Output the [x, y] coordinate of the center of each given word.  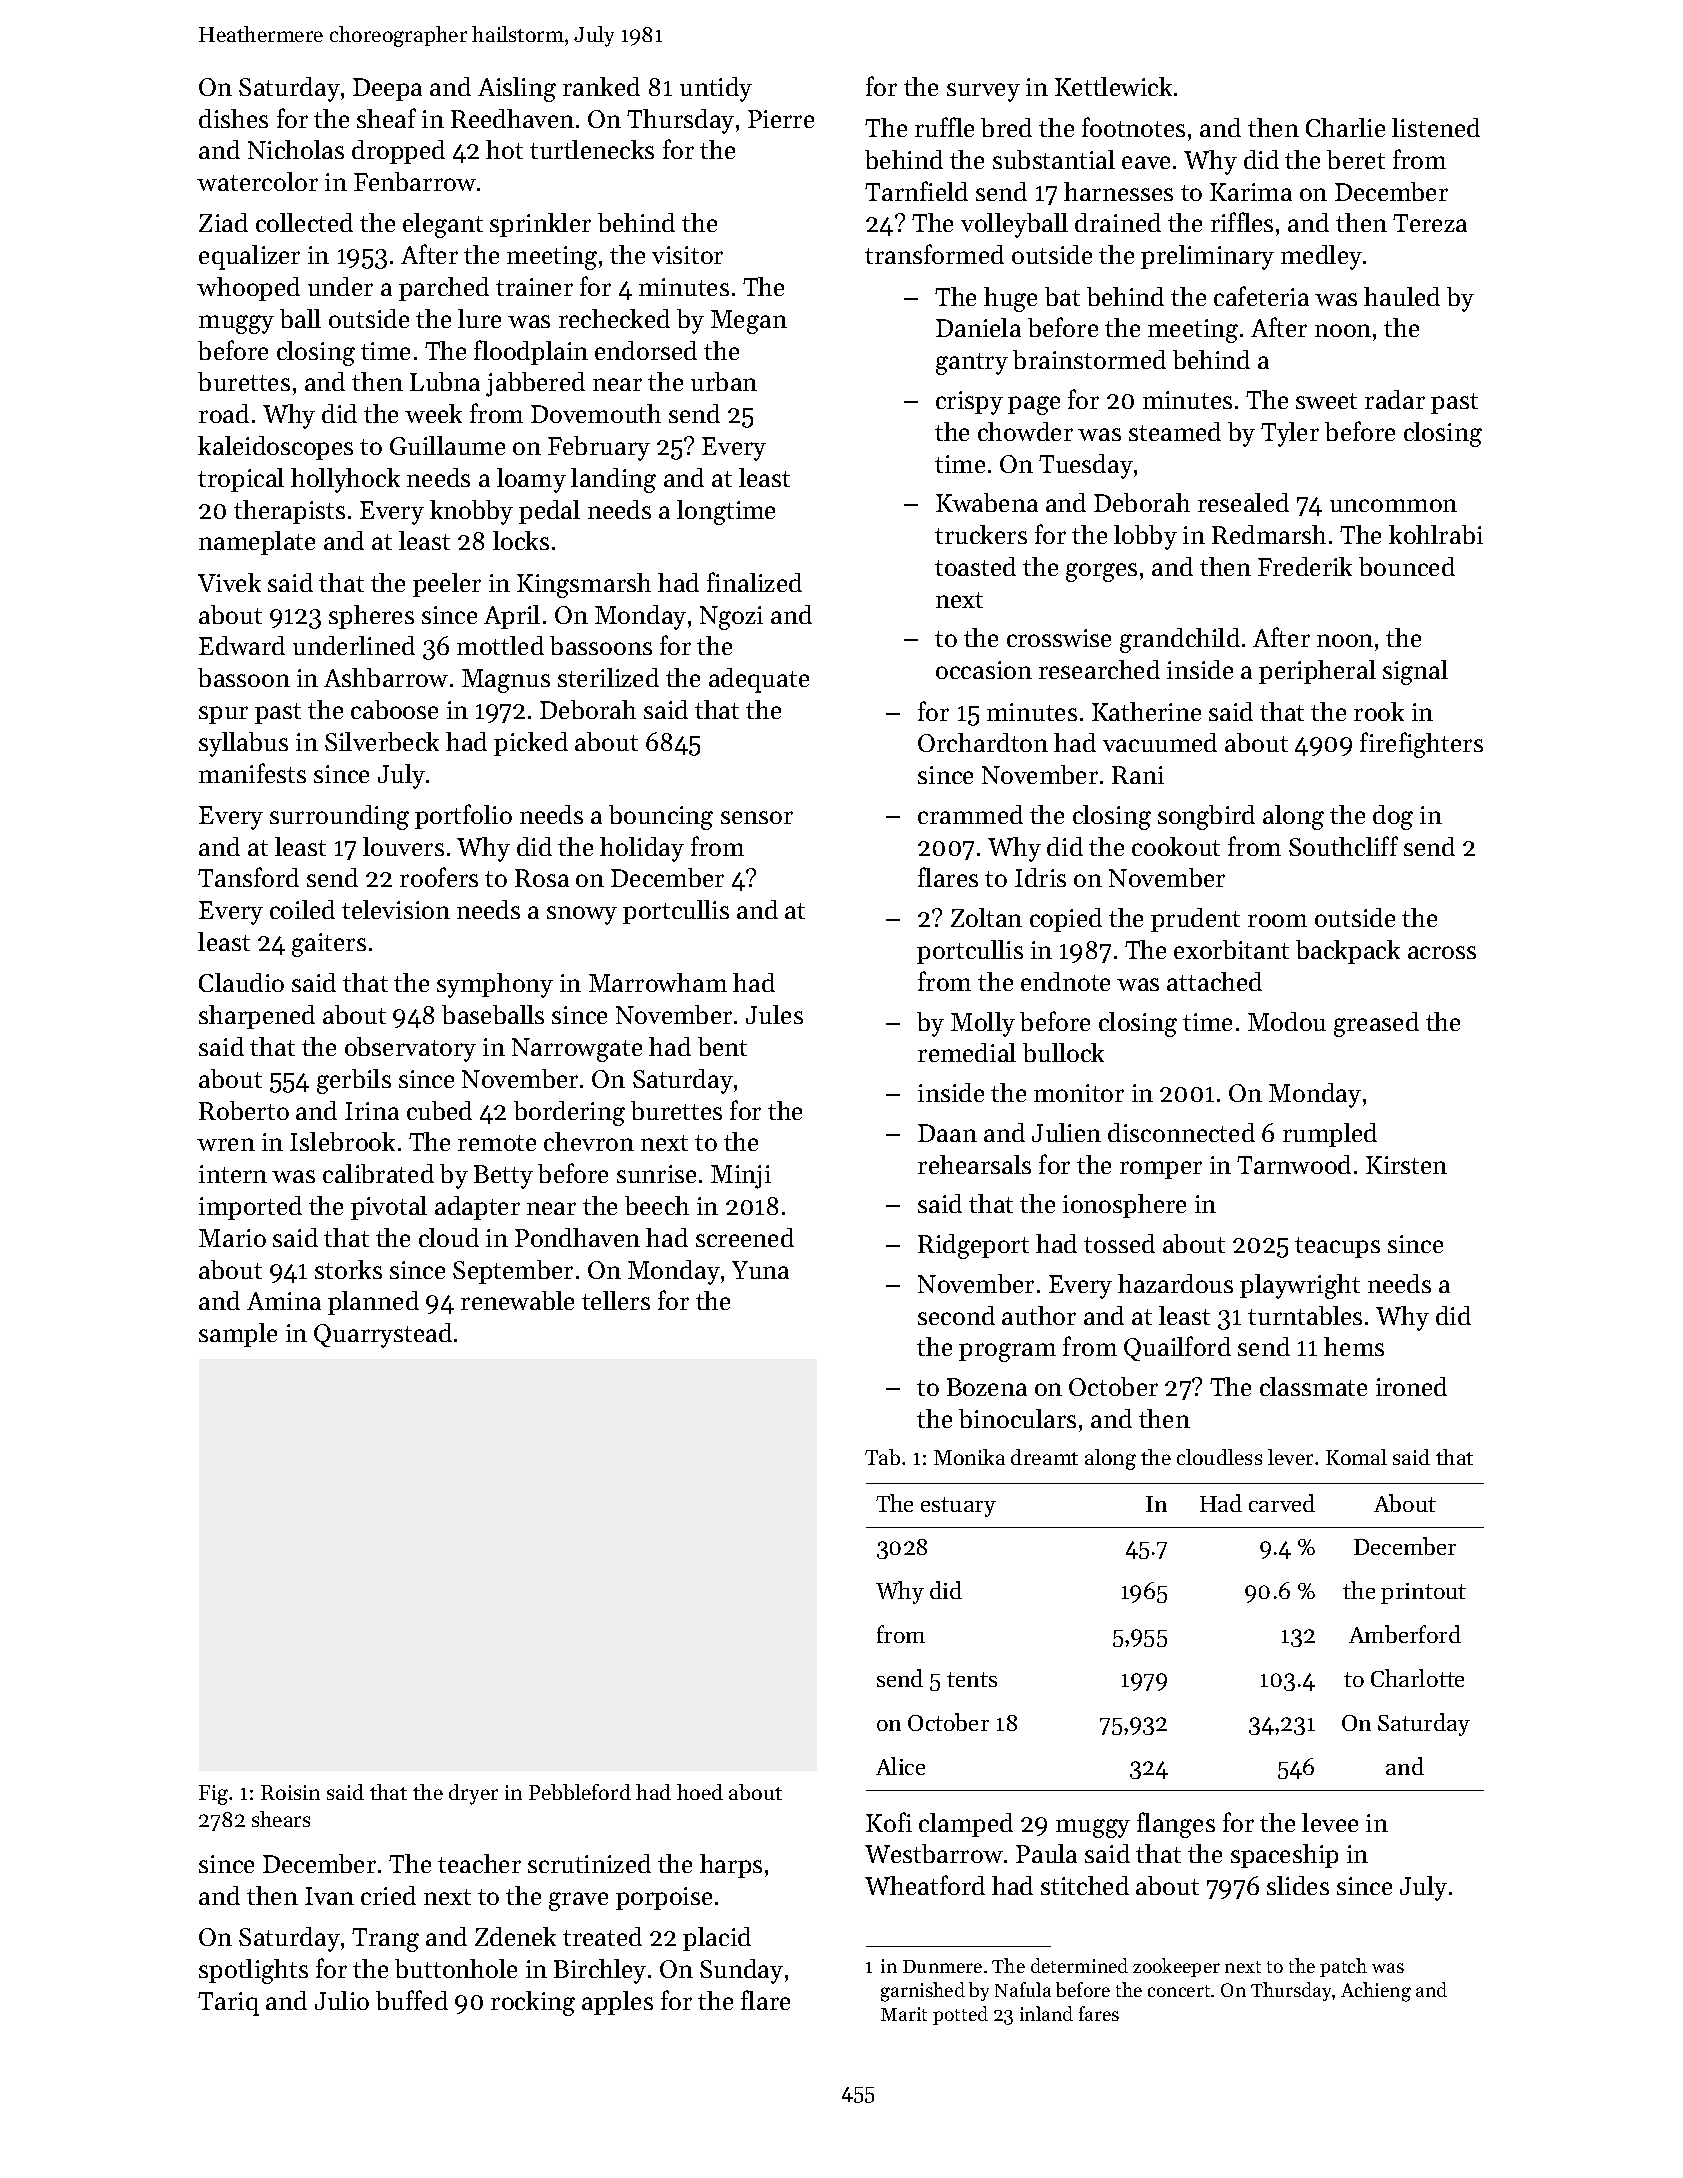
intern [233, 1174]
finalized [754, 582]
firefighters [1421, 745]
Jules [774, 1014]
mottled [500, 645]
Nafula [1023, 1989]
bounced [1407, 566]
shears [281, 1819]
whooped [248, 289]
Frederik [1305, 566]
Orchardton [983, 742]
